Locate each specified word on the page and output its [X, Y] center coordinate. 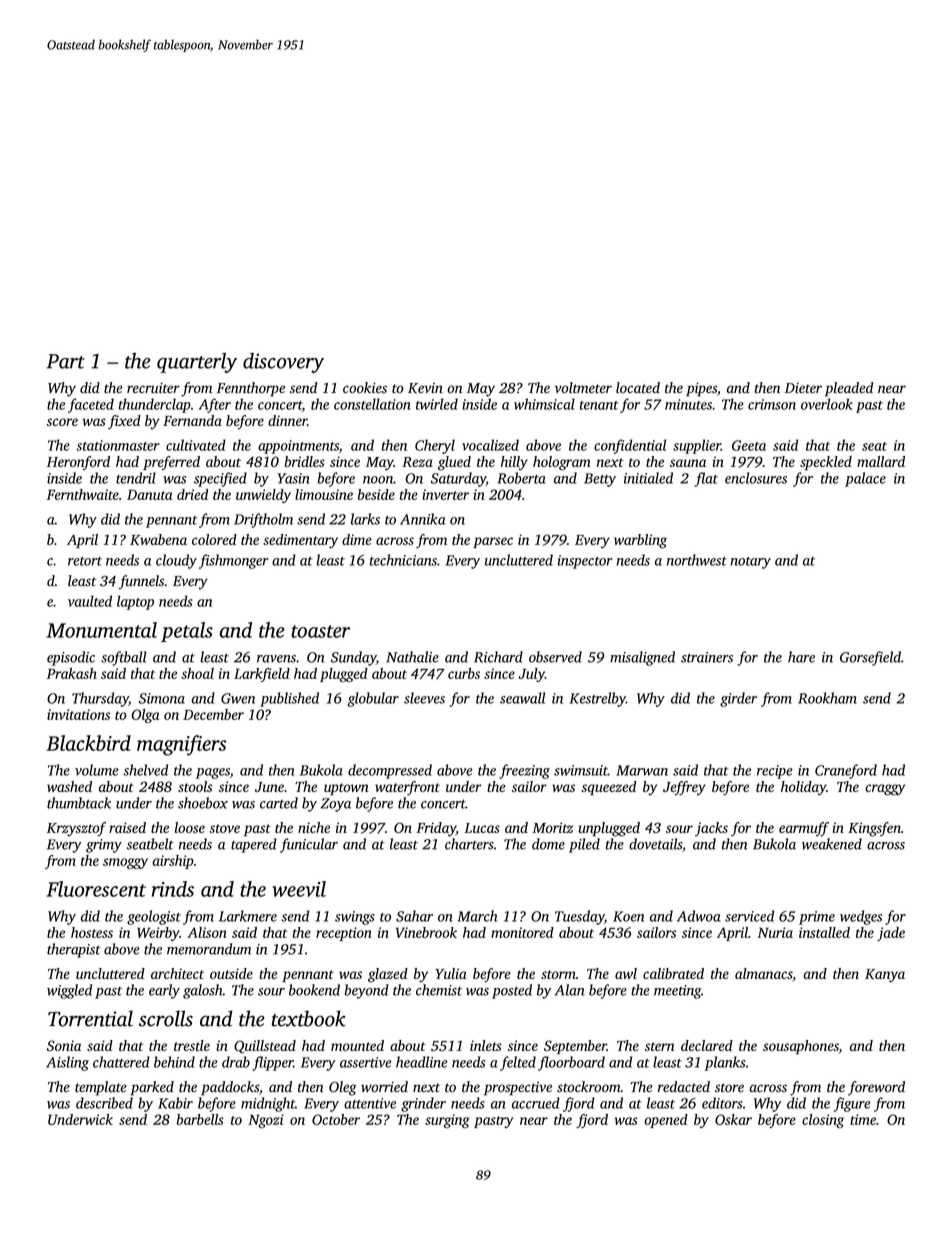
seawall [522, 698]
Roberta [521, 478]
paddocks [230, 1088]
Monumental [102, 630]
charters [469, 844]
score [62, 422]
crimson [772, 404]
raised [127, 827]
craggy [885, 790]
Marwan [642, 770]
